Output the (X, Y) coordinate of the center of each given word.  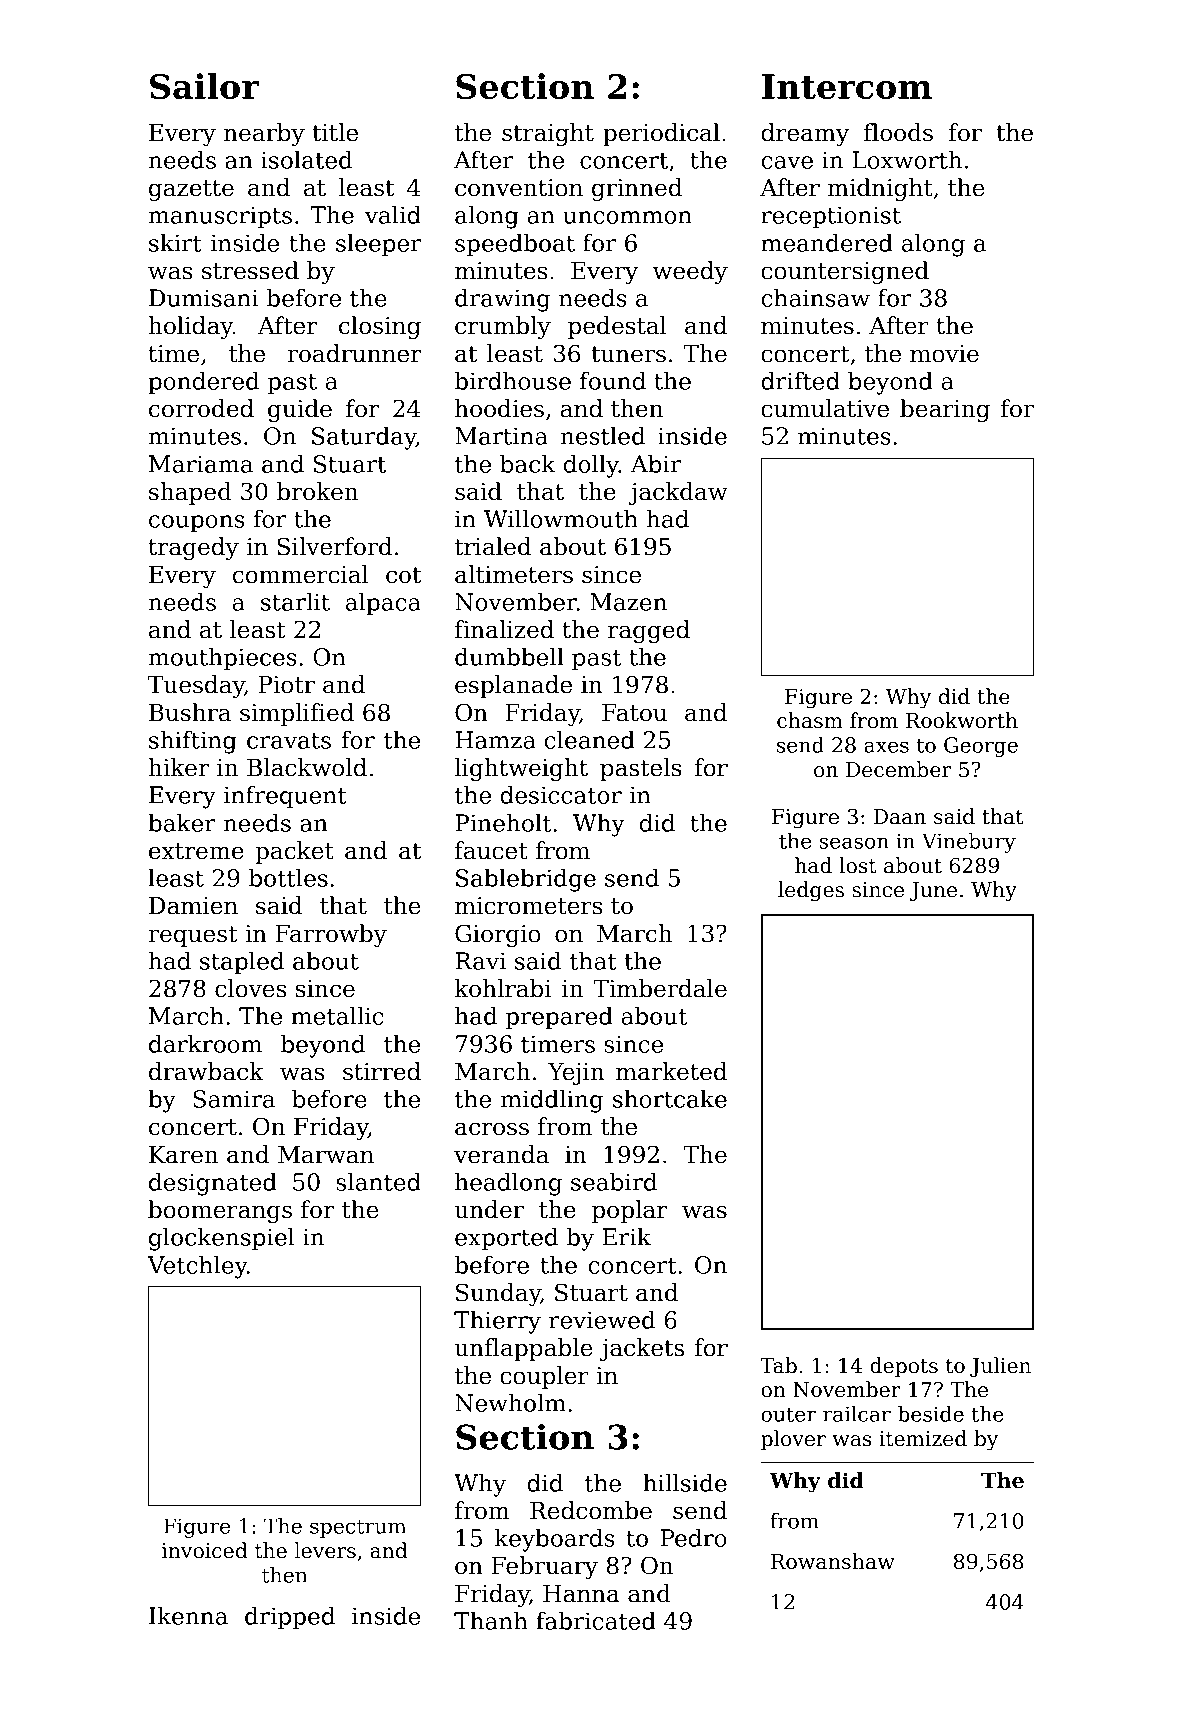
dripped (290, 1617)
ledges (811, 891)
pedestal (617, 327)
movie (944, 354)
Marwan (326, 1155)
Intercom (847, 86)
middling (552, 1101)
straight (548, 134)
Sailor (204, 86)
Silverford (334, 546)
